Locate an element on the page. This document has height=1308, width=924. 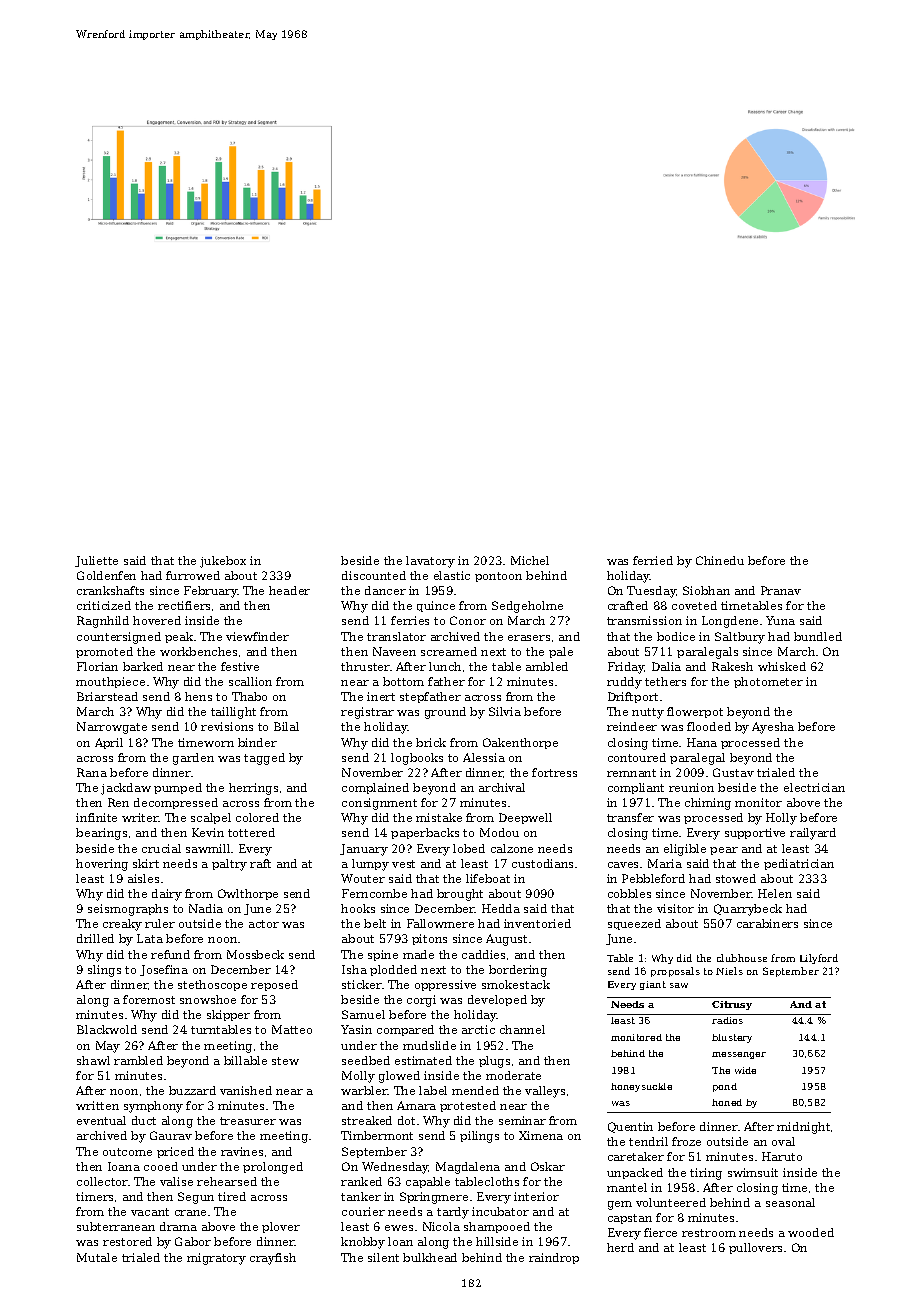
treasurer is located at coordinates (248, 1121).
